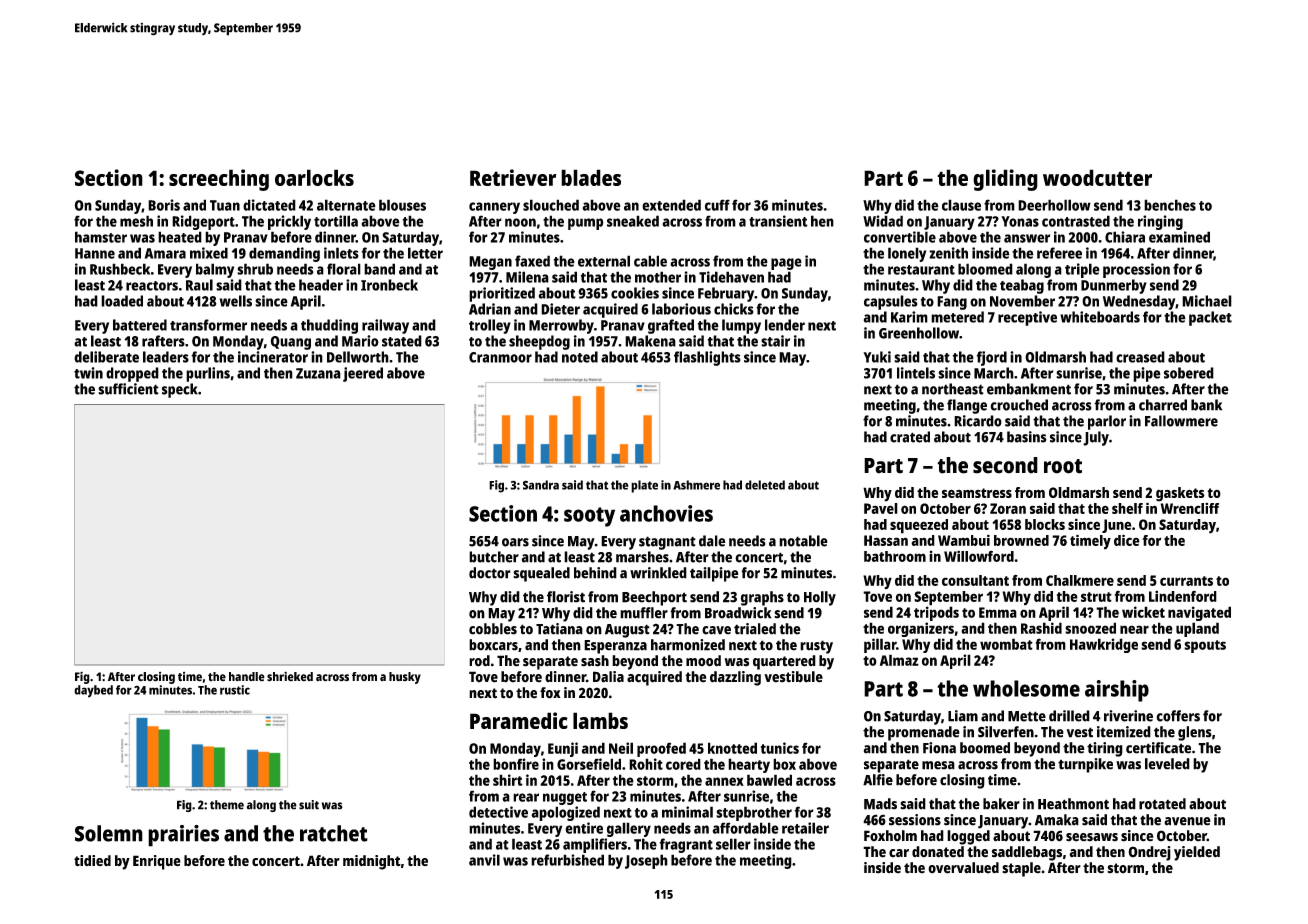  I want to click on transient, so click(778, 221).
